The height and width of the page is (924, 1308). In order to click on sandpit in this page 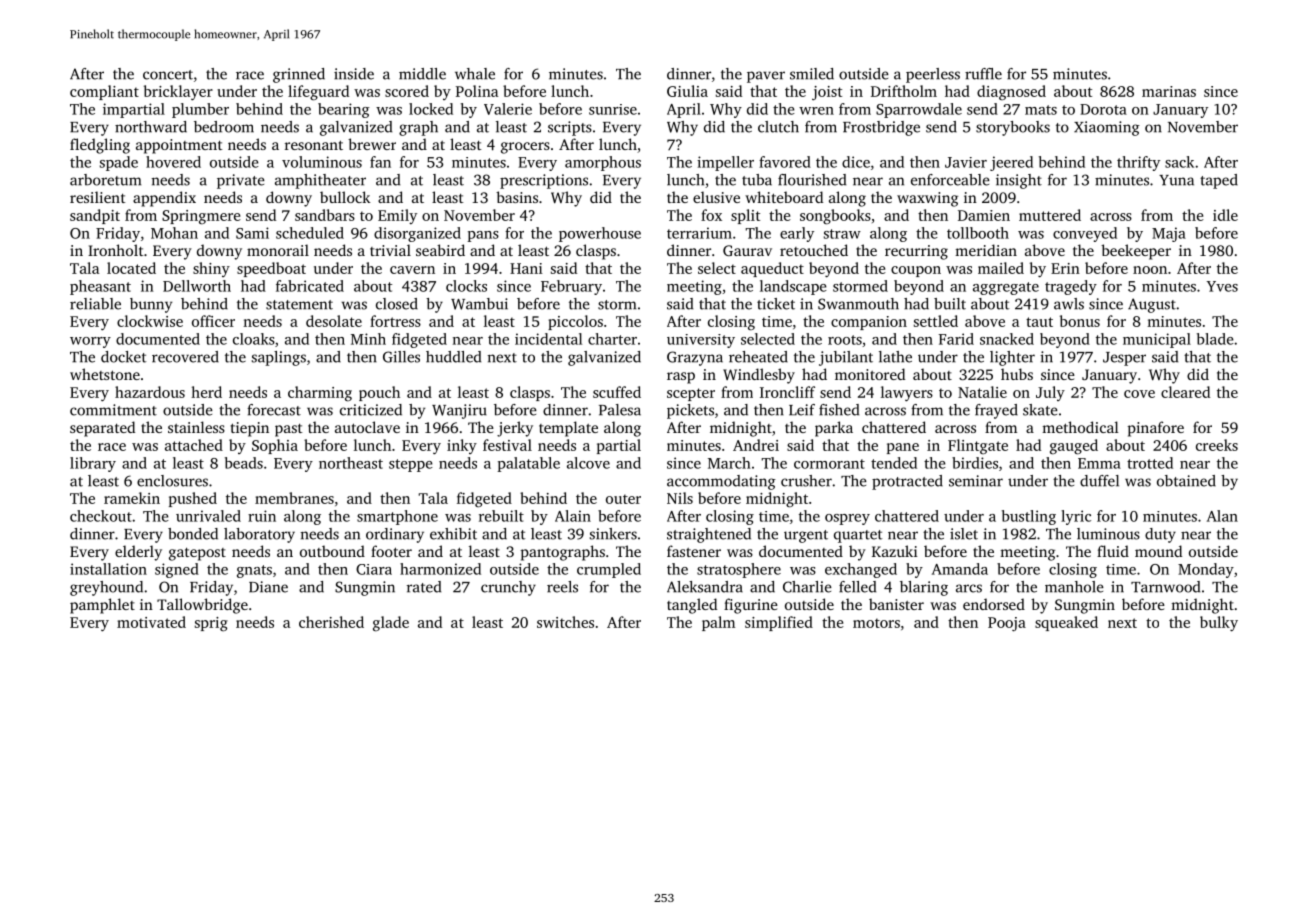, I will do `click(95, 216)`.
